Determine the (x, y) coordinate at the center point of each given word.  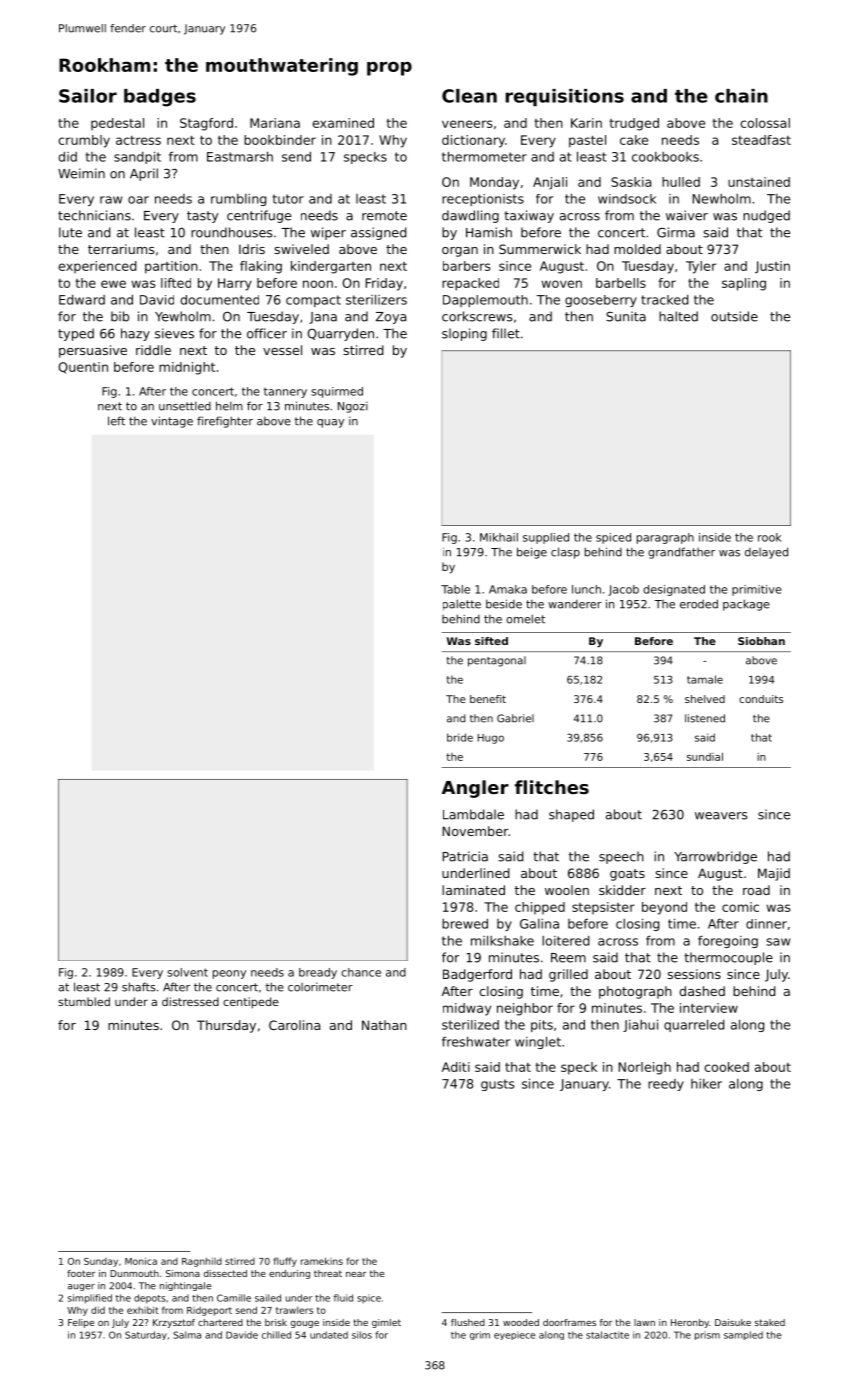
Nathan (384, 1025)
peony (229, 974)
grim (480, 1335)
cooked (726, 1067)
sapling (744, 284)
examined (343, 123)
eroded (699, 604)
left (116, 421)
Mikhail (499, 537)
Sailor (88, 96)
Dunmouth (134, 1273)
